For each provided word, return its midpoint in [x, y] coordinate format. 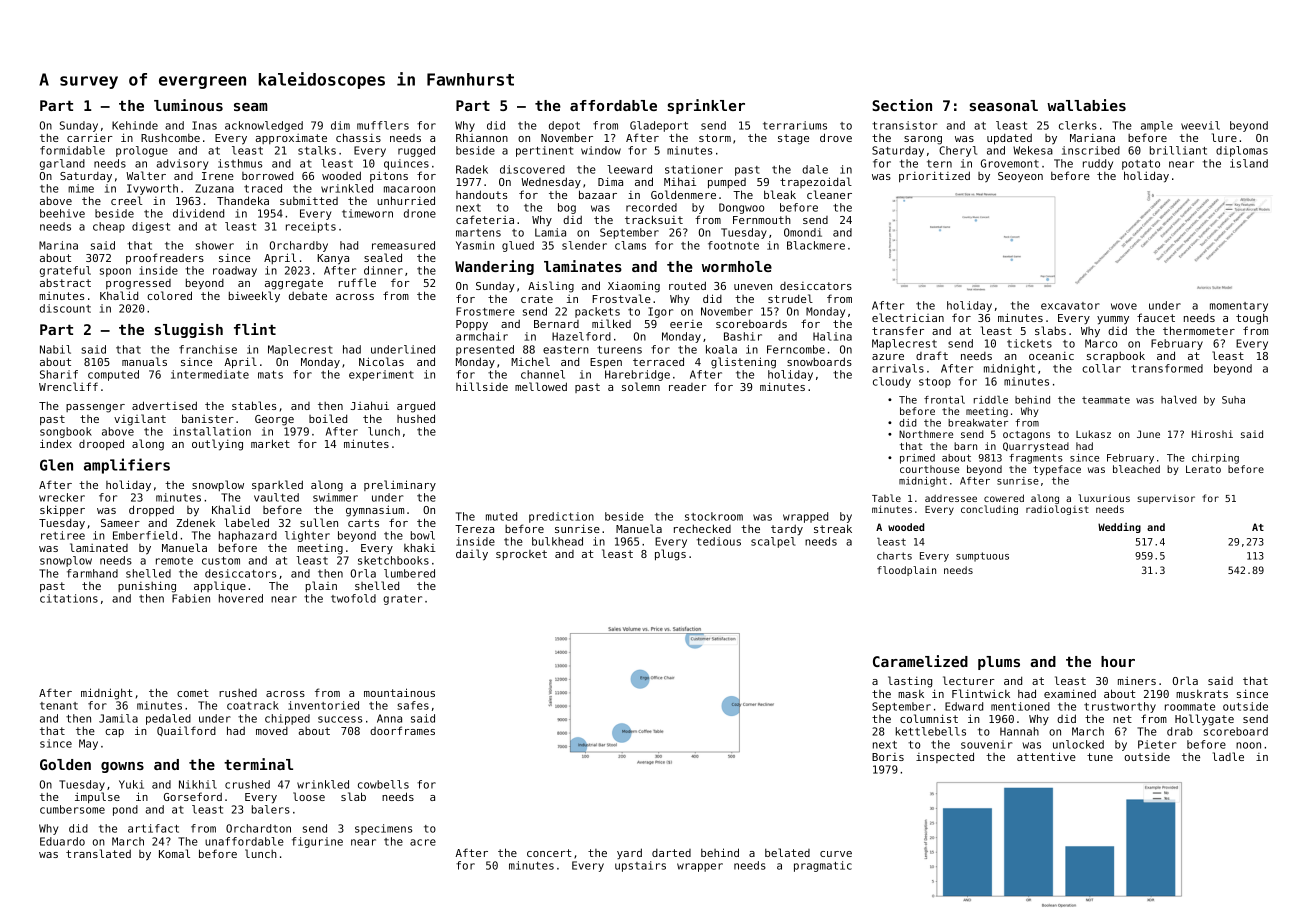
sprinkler [706, 106]
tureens [619, 350]
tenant [59, 706]
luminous [188, 105]
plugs [670, 555]
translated [98, 853]
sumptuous [982, 557]
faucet [1156, 317]
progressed [138, 284]
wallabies [1086, 105]
